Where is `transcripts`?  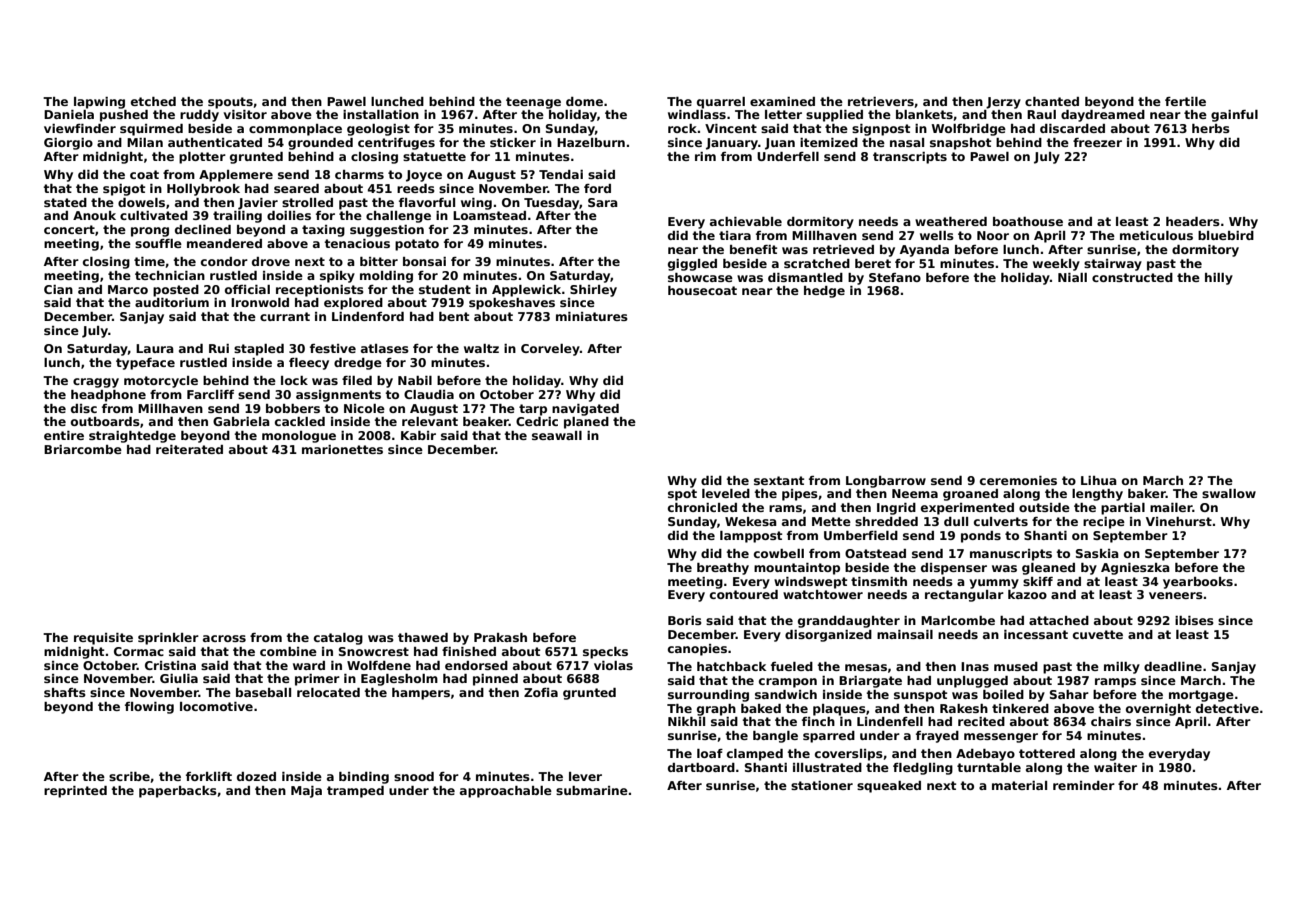
transcripts is located at coordinates (910, 158).
